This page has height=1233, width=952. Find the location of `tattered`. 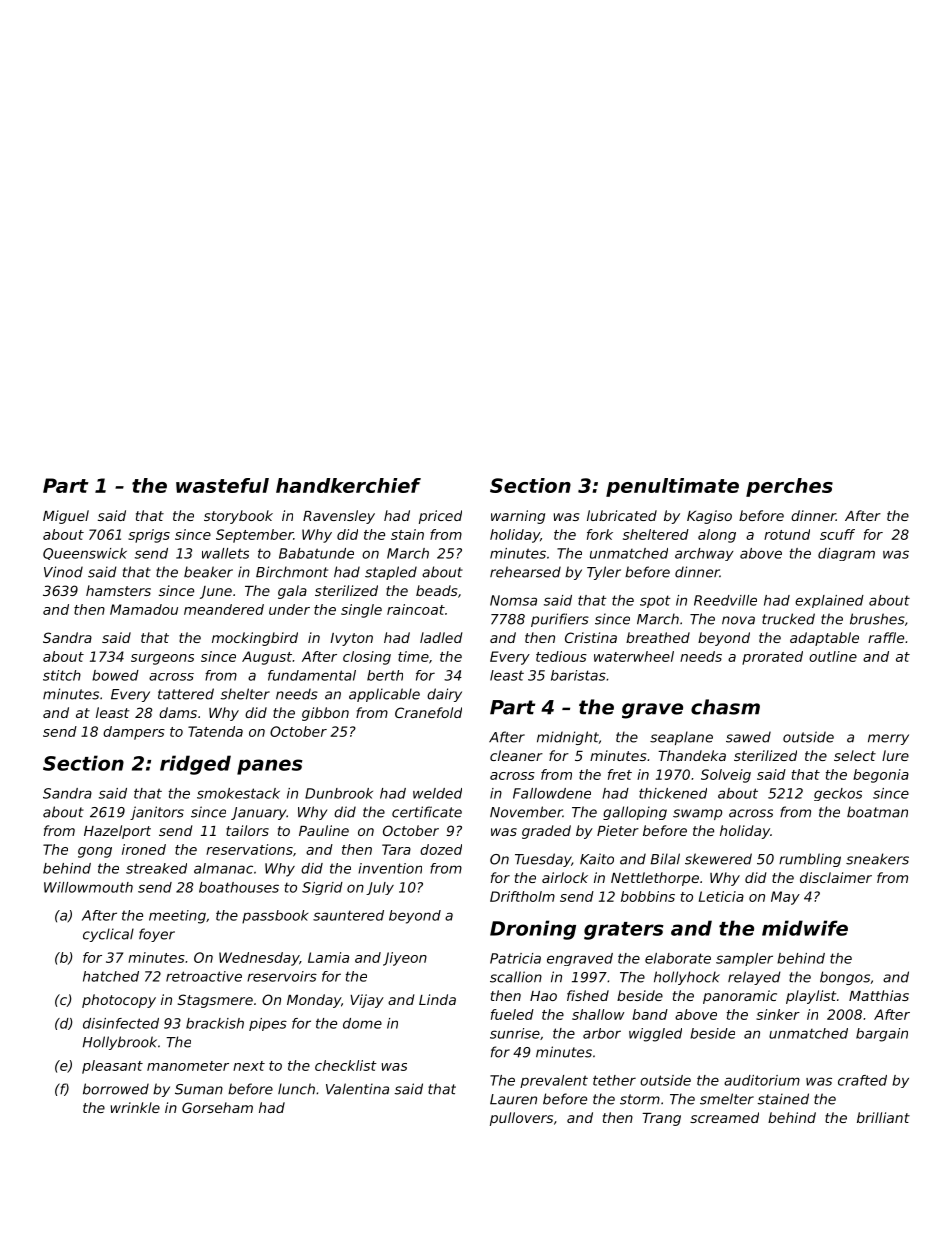

tattered is located at coordinates (186, 694).
